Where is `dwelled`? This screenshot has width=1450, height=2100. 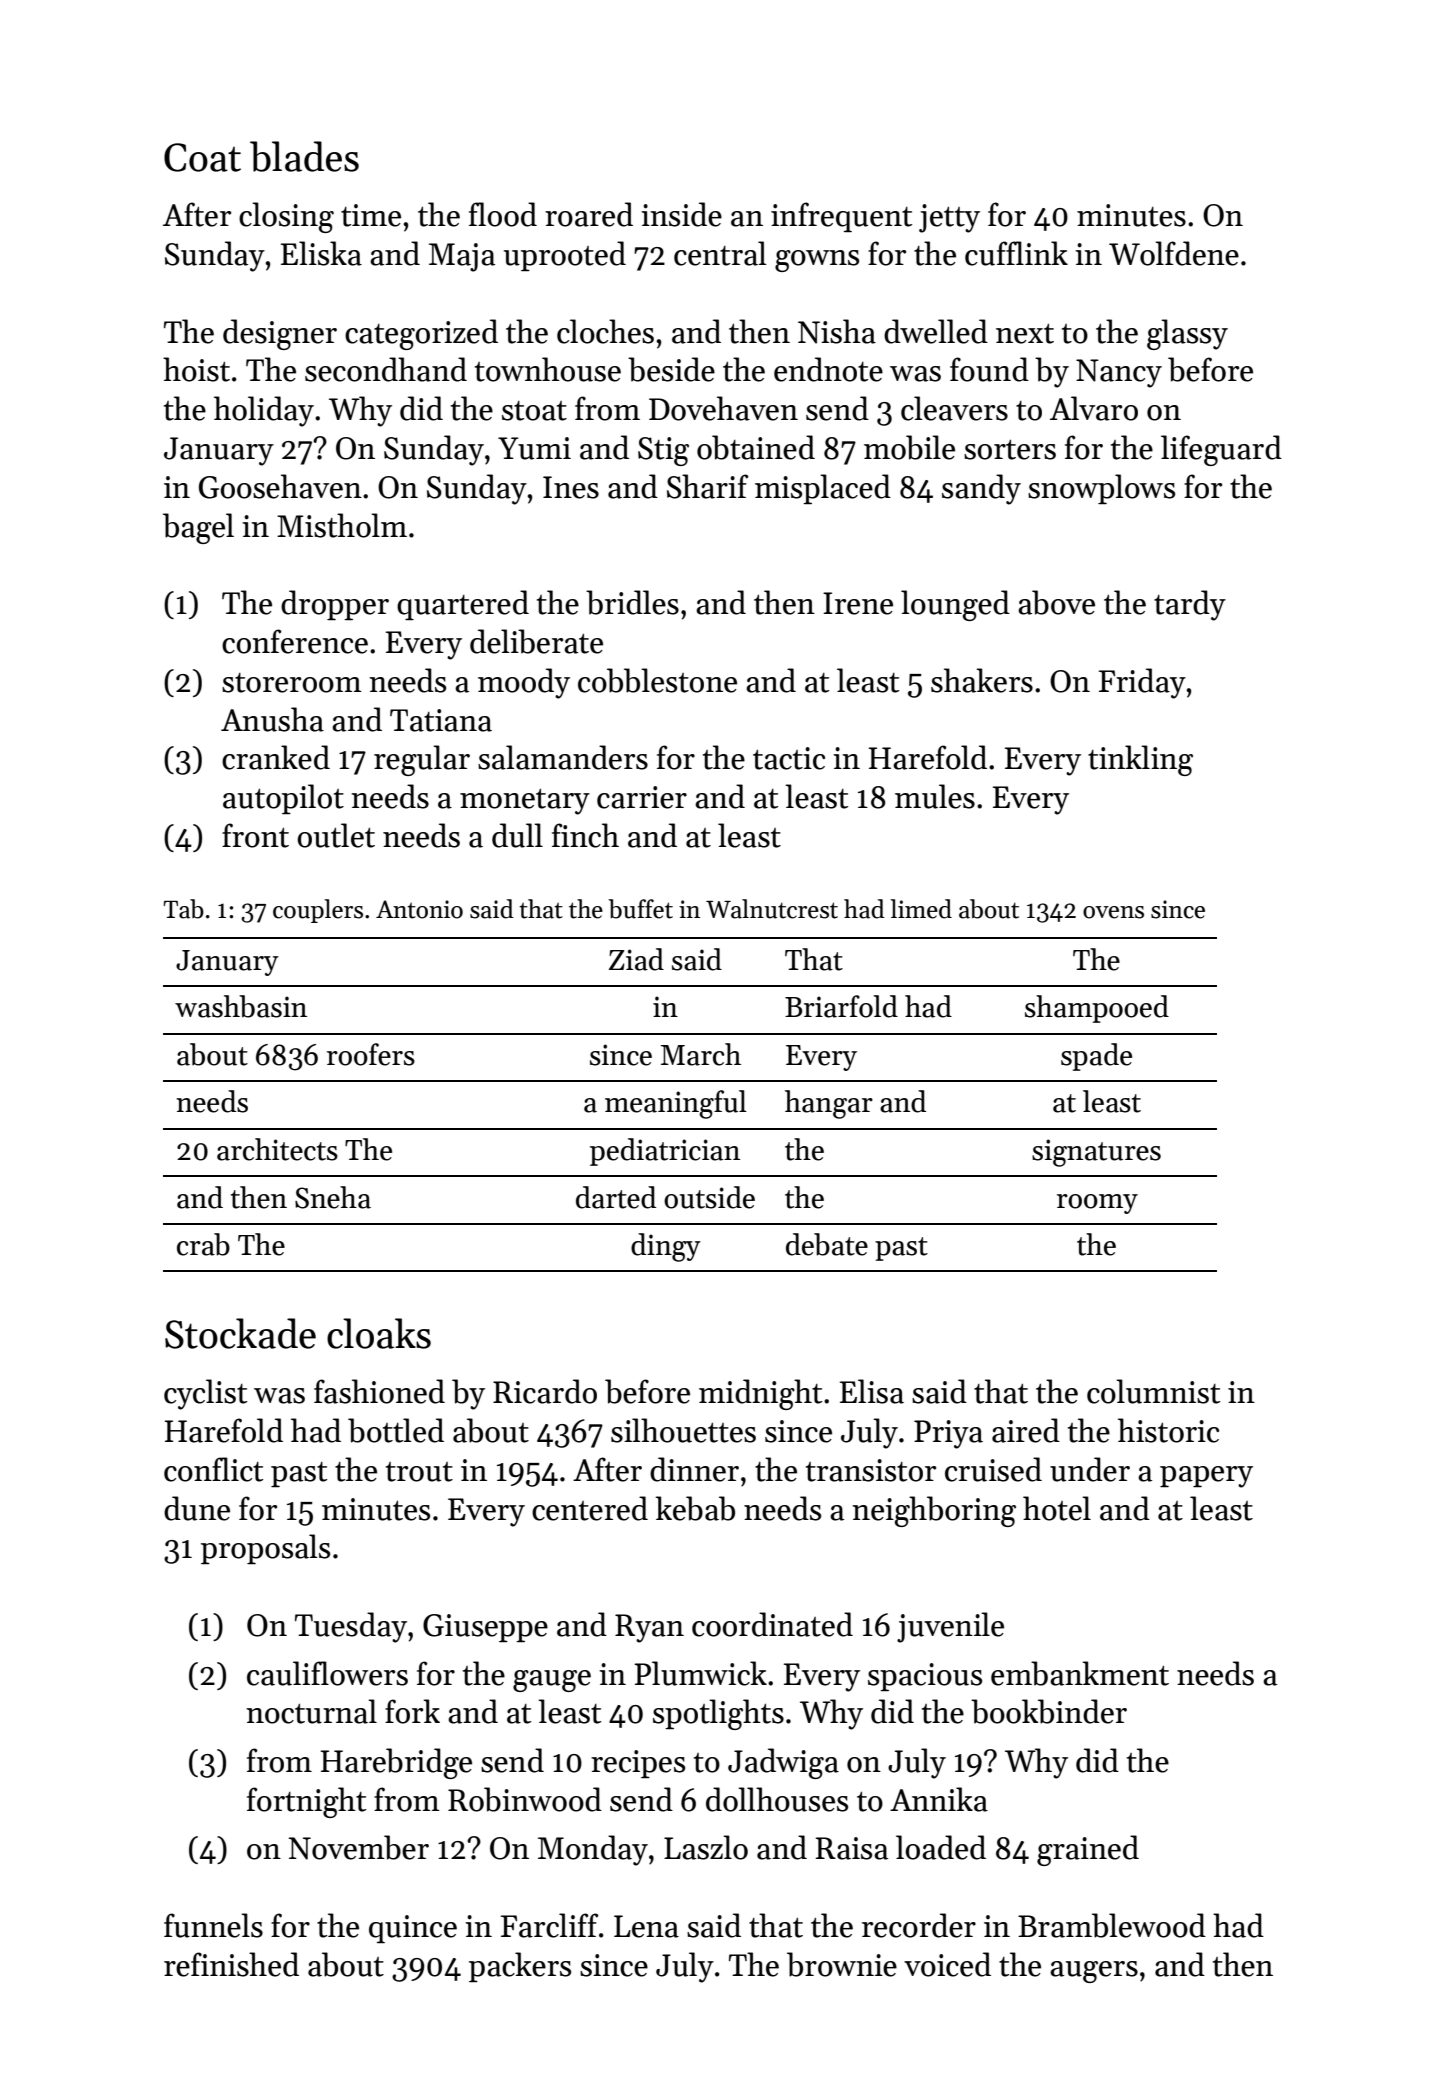 dwelled is located at coordinates (936, 331).
